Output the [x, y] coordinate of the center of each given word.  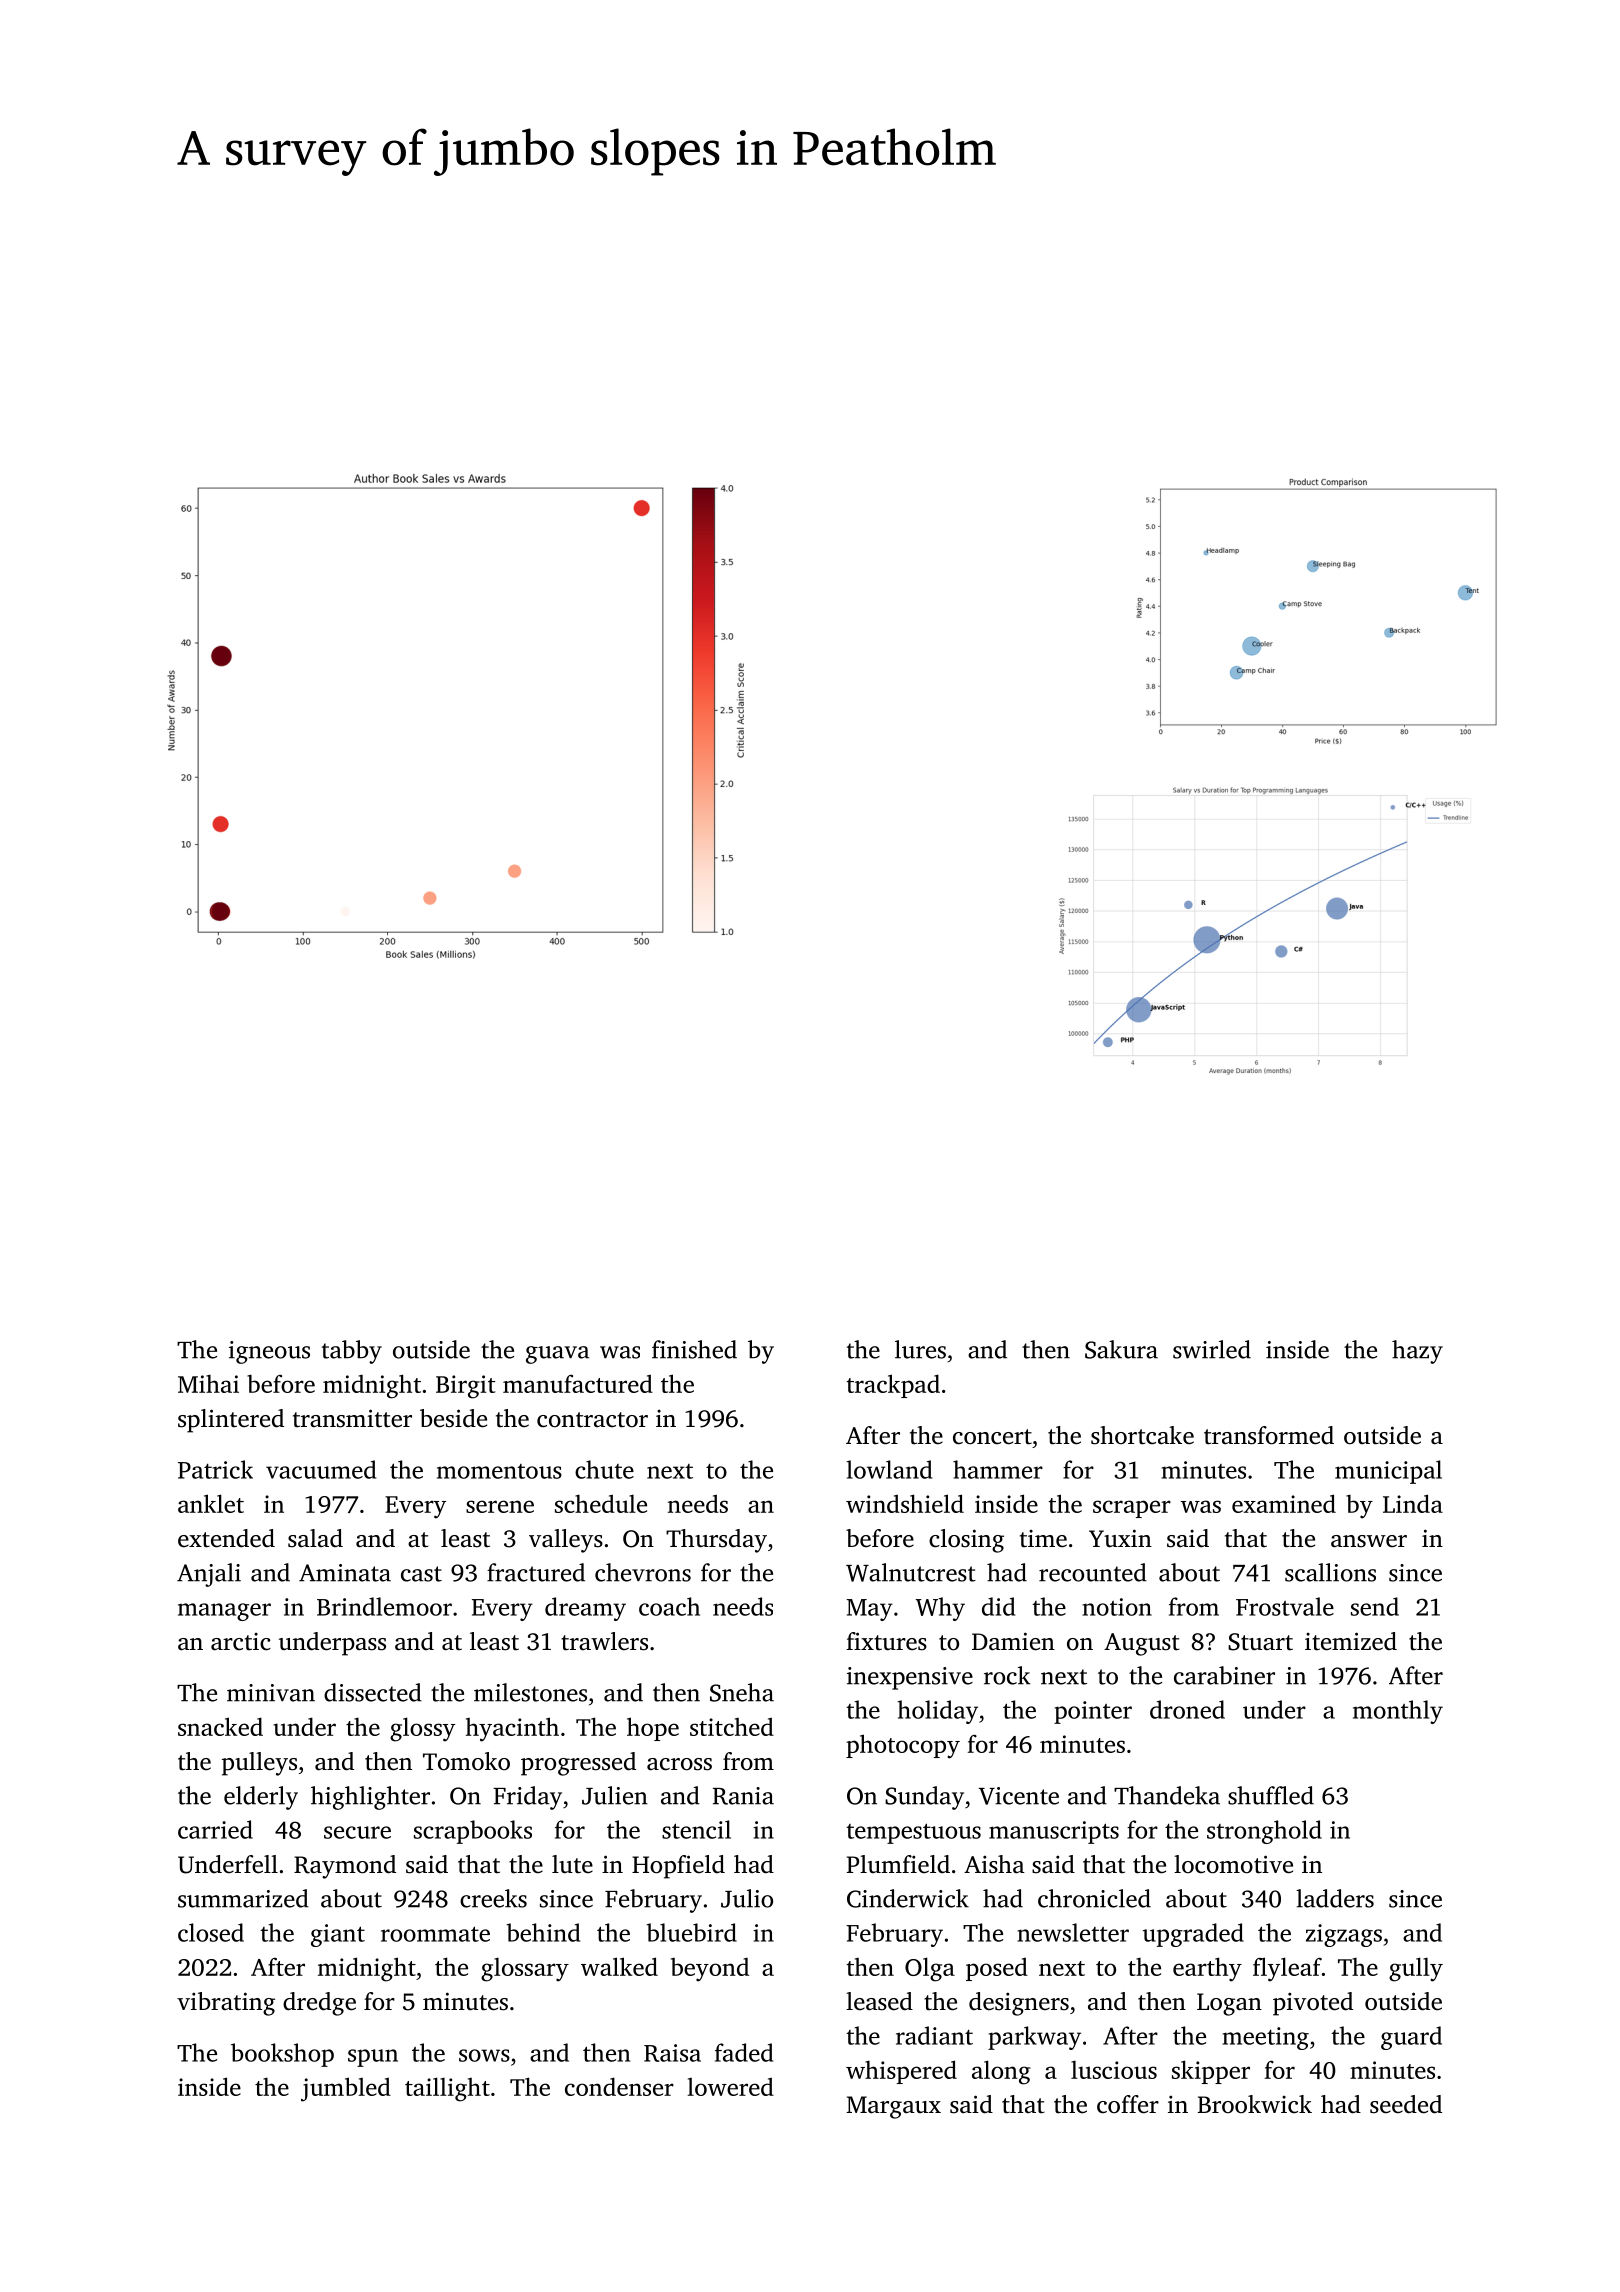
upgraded [1193, 1935]
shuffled [1271, 1795]
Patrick [215, 1469]
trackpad [893, 1386]
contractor [592, 1420]
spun [373, 2058]
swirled [1212, 1349]
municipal [1388, 1472]
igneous [269, 1352]
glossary [525, 1969]
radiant [934, 2035]
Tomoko [466, 1761]
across [679, 1764]
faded [744, 2052]
